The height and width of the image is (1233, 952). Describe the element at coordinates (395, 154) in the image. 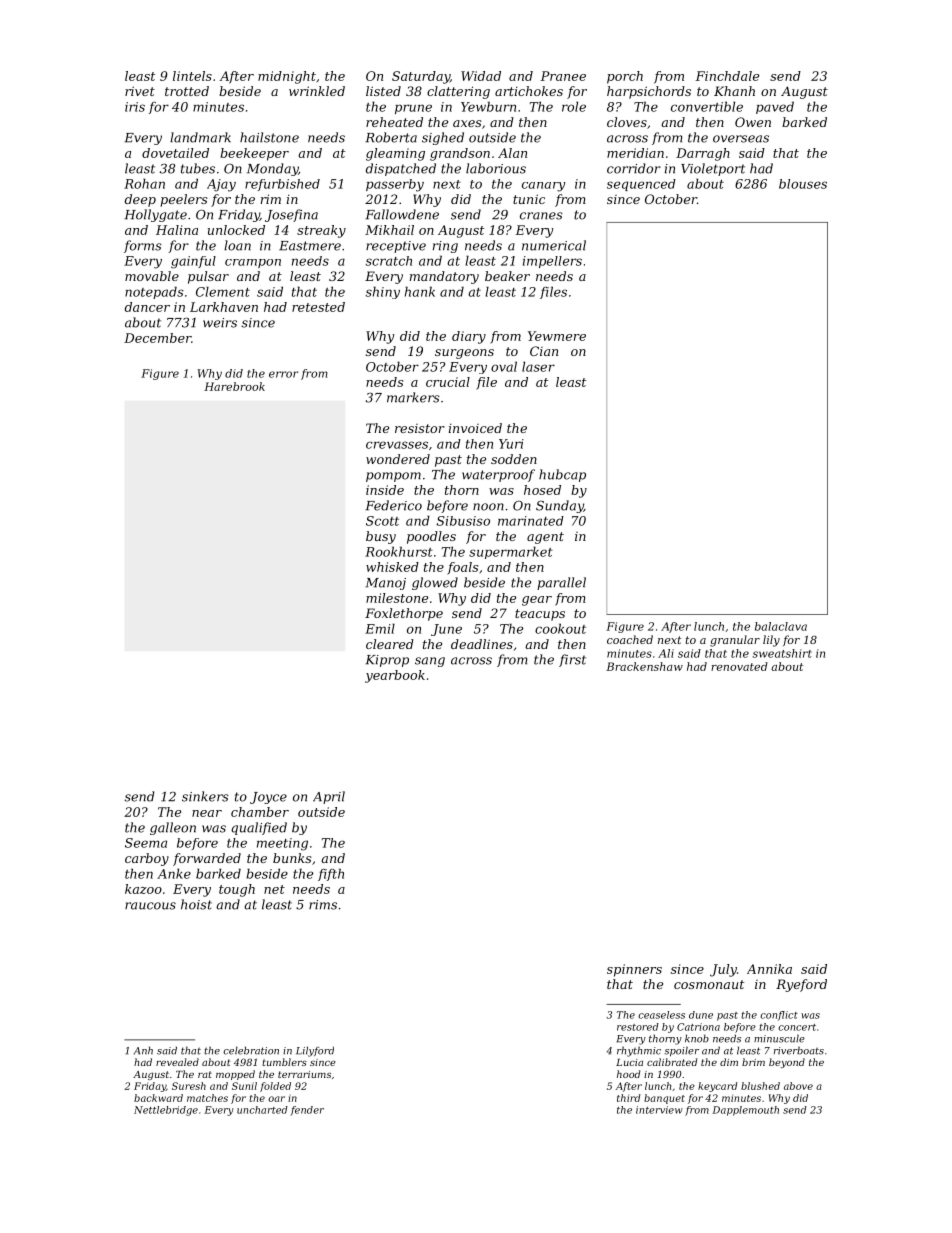

I see `gleaming` at that location.
